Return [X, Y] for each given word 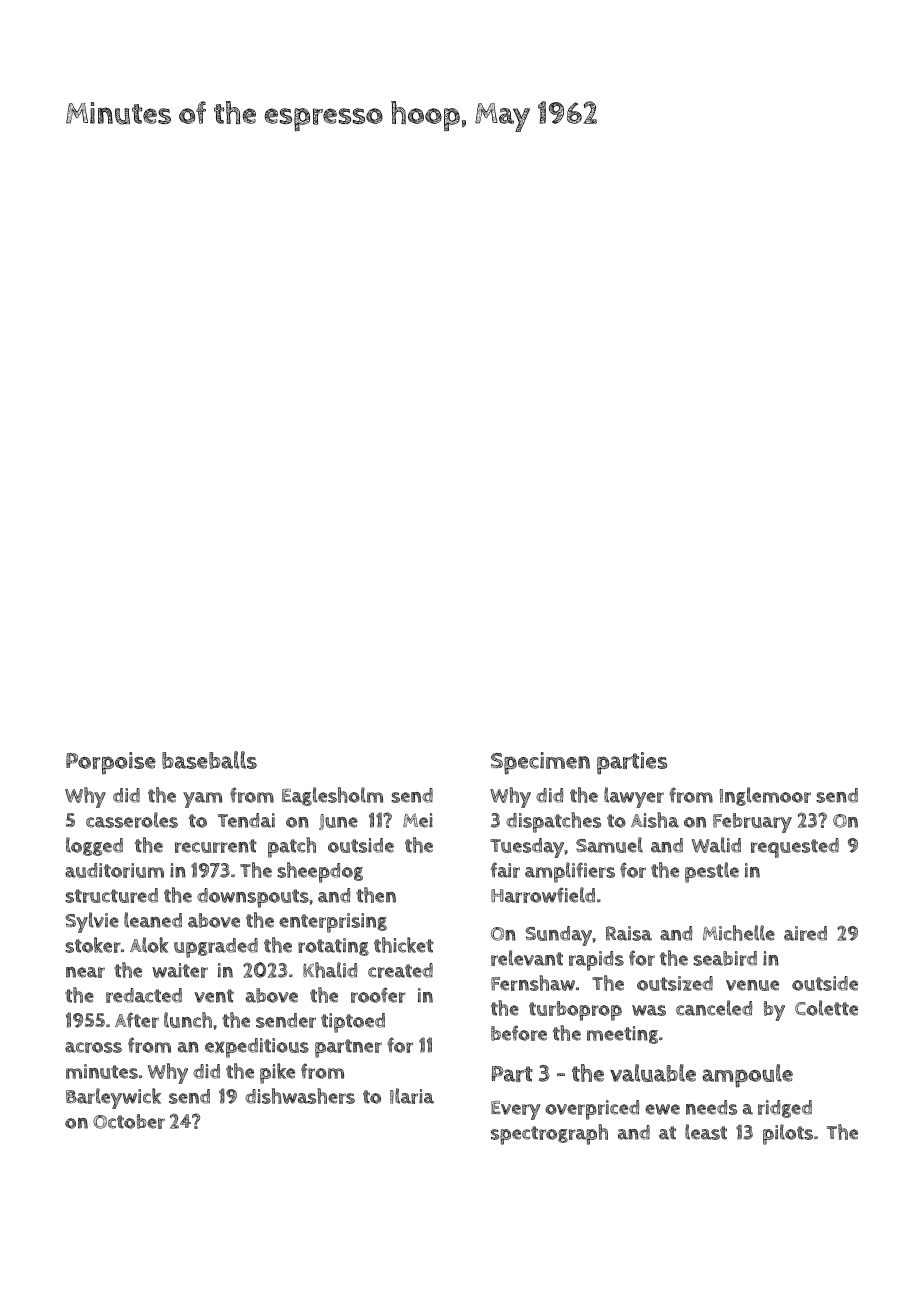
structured [111, 895]
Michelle [739, 933]
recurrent [216, 846]
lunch [188, 1020]
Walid [716, 845]
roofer [378, 995]
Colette [826, 1008]
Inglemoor [765, 796]
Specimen [540, 763]
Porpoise [111, 763]
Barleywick [113, 1098]
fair [505, 870]
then [376, 895]
